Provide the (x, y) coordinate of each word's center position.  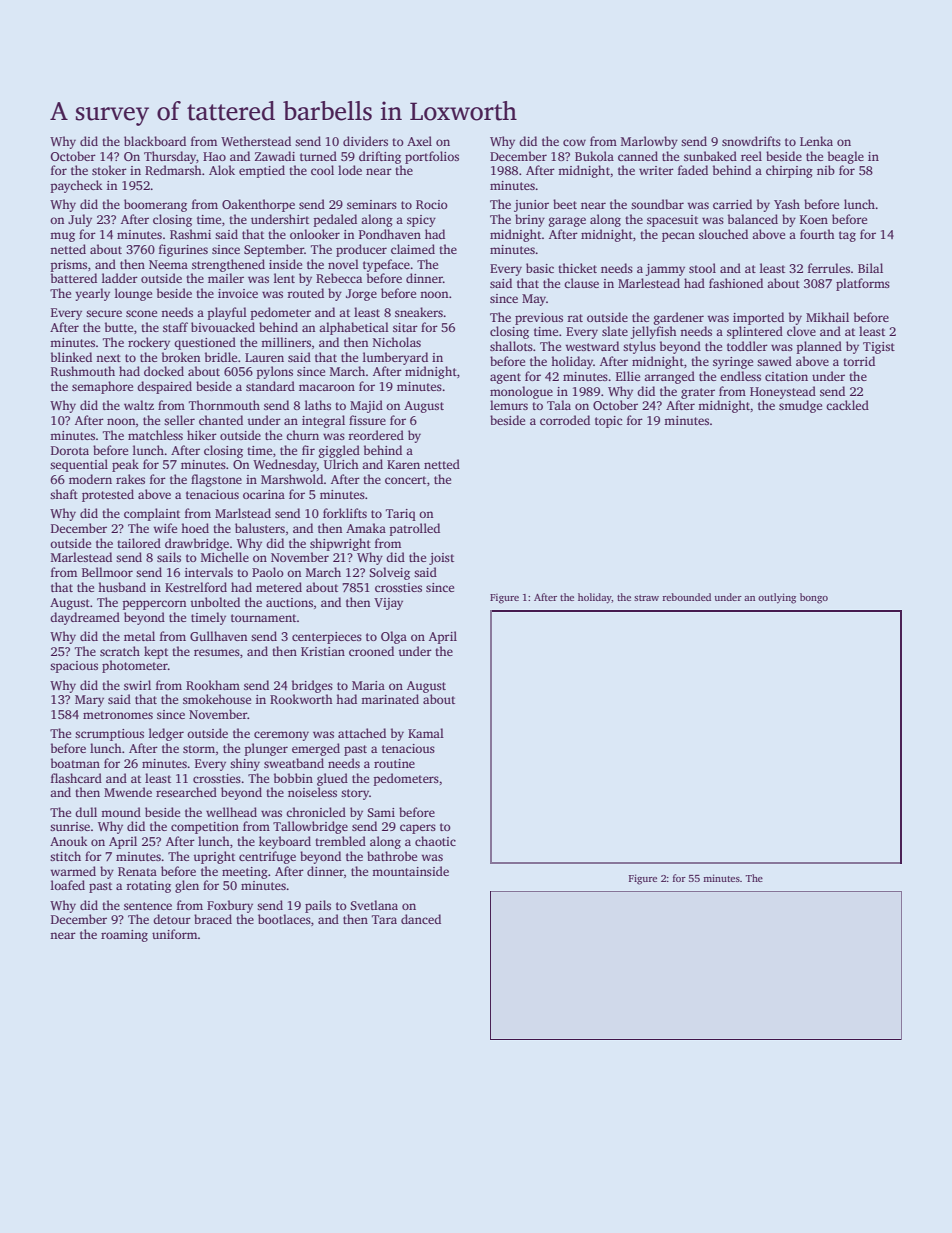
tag (847, 236)
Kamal (426, 733)
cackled (847, 405)
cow (574, 142)
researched (186, 792)
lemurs (509, 405)
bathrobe (392, 856)
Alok (222, 170)
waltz (139, 405)
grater (698, 393)
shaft (64, 494)
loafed (68, 885)
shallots (511, 346)
